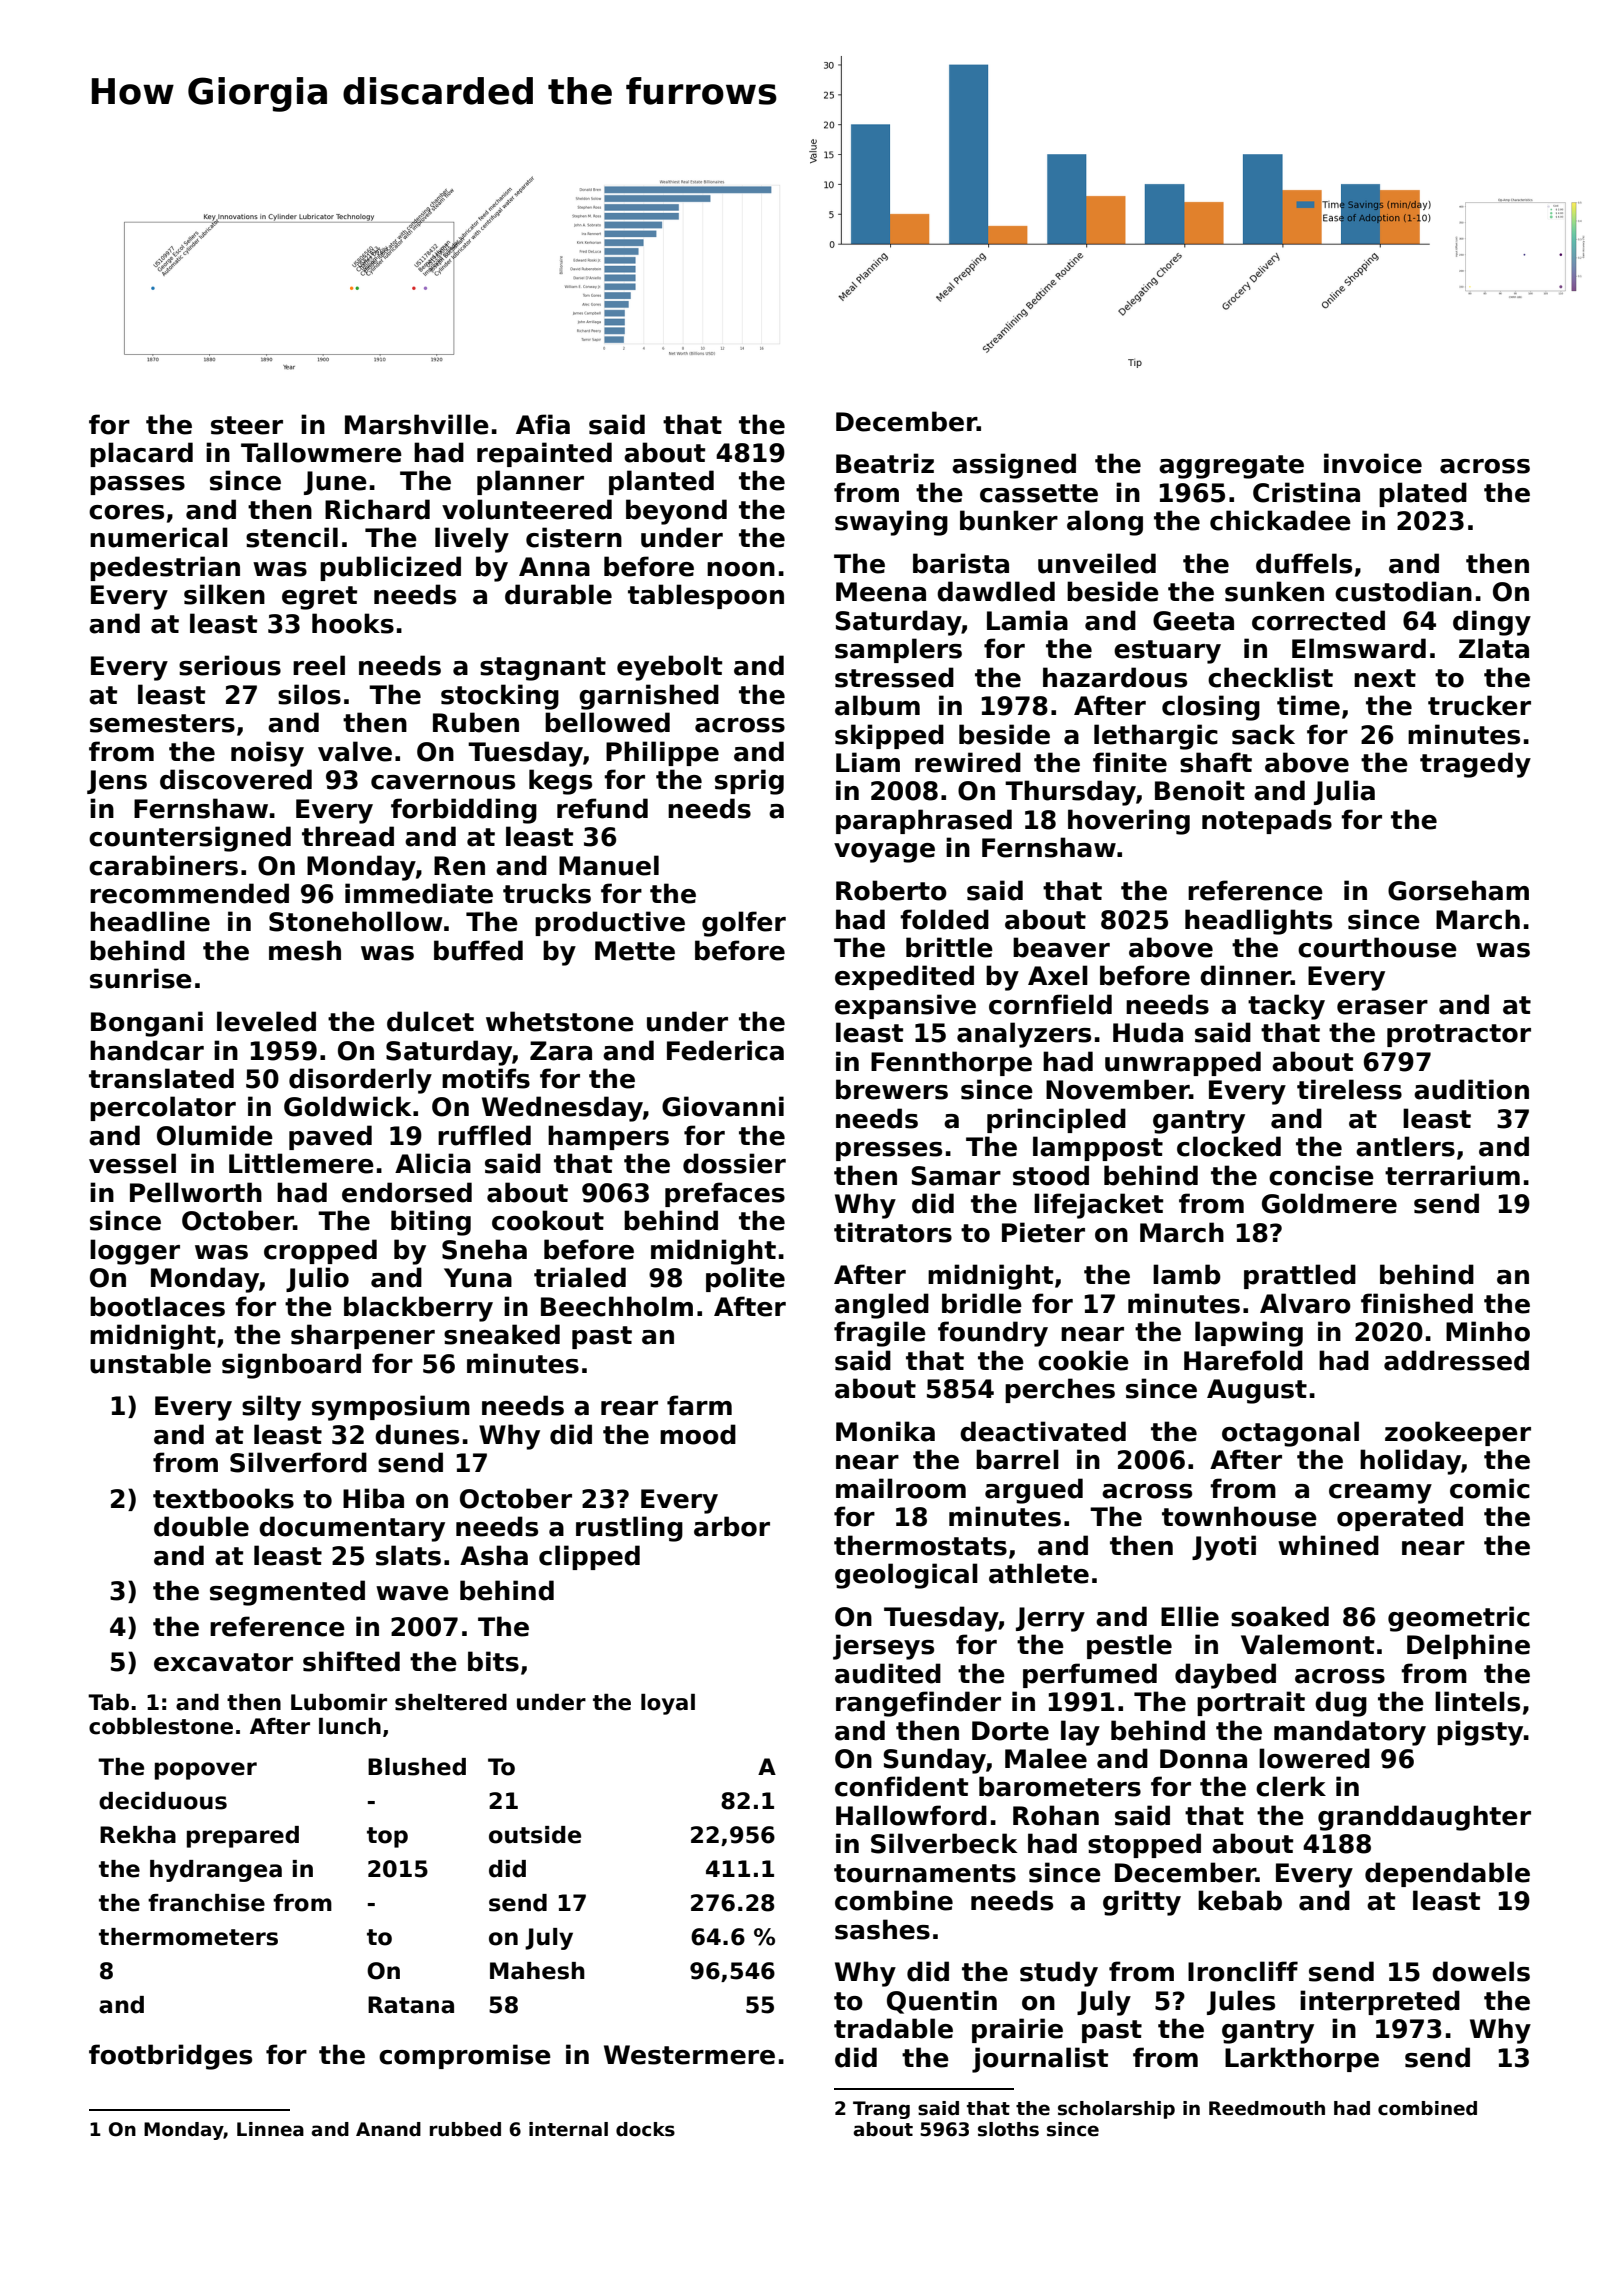  What do you see at coordinates (662, 753) in the document?
I see `Philippe` at bounding box center [662, 753].
